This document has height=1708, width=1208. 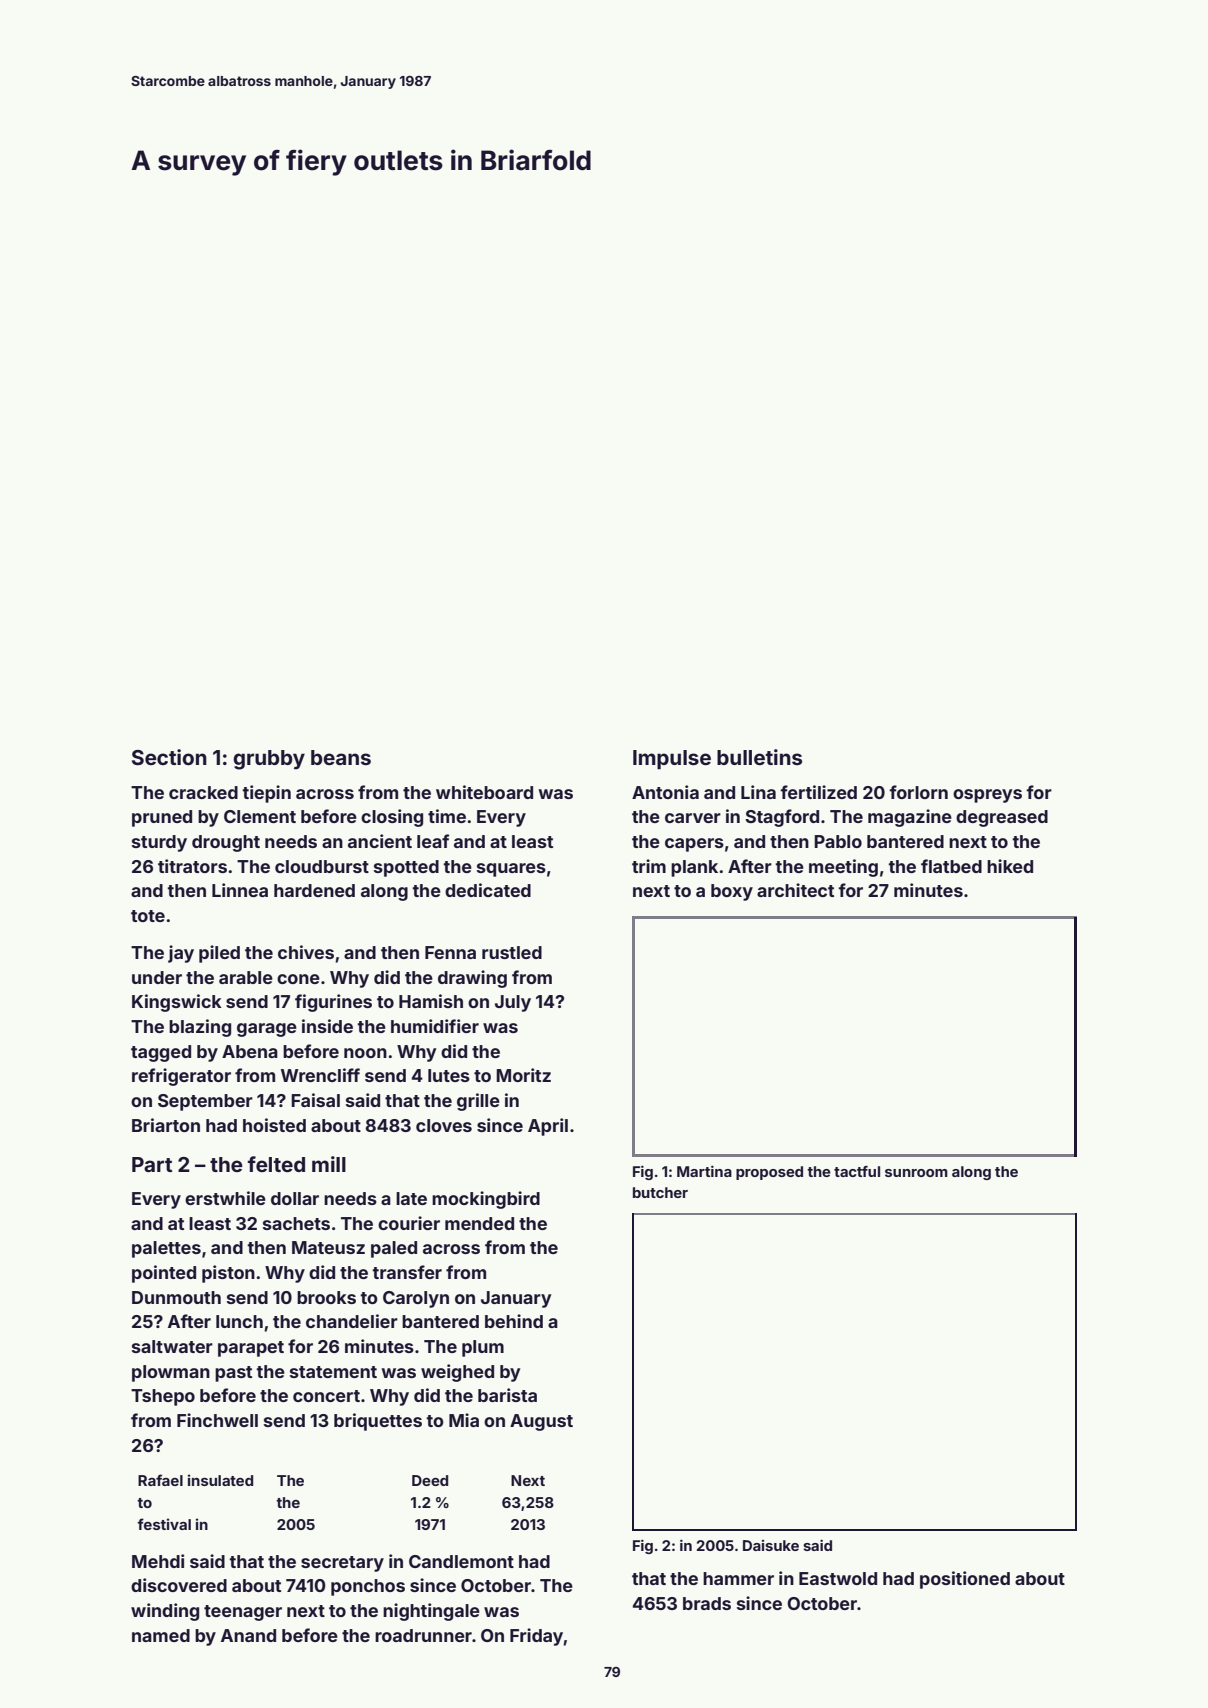 What do you see at coordinates (1002, 818) in the document?
I see `degreased` at bounding box center [1002, 818].
